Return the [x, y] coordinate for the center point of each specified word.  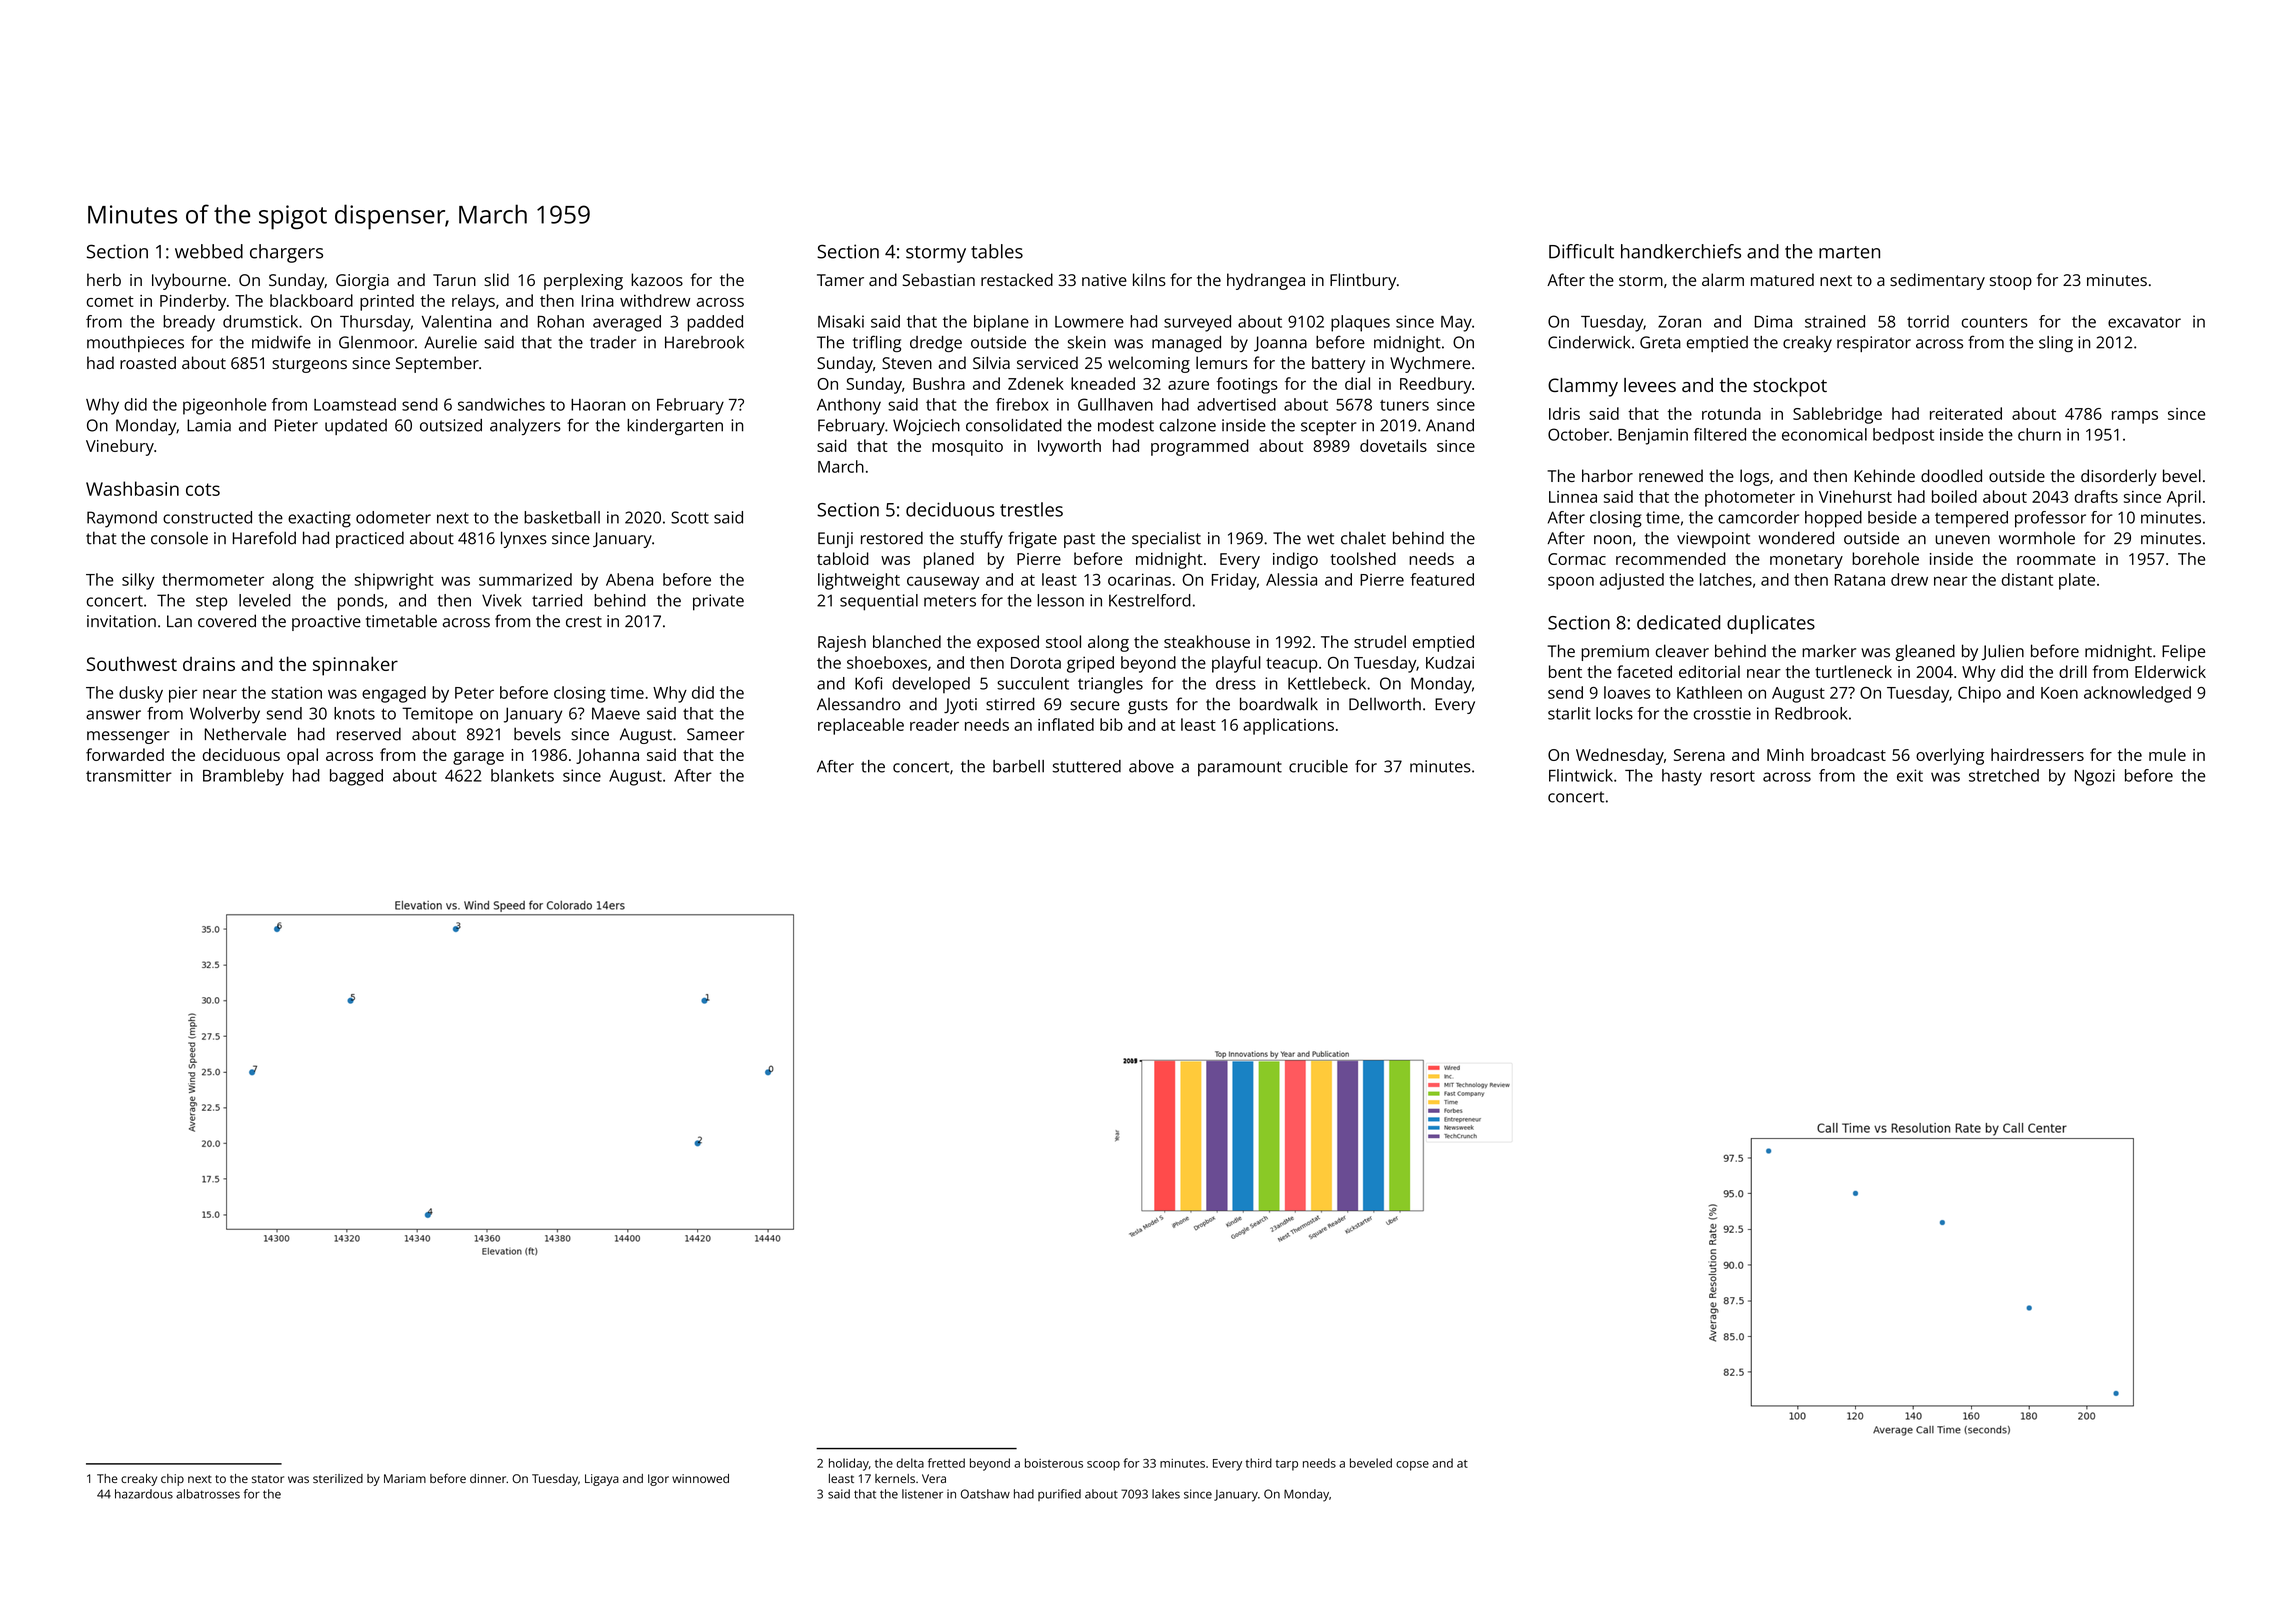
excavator [2144, 322]
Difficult [1581, 251]
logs [1754, 477]
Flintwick [1581, 775]
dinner [488, 1478]
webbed [209, 251]
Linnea [1573, 497]
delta [910, 1463]
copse [1412, 1466]
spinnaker [355, 666]
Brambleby [243, 777]
